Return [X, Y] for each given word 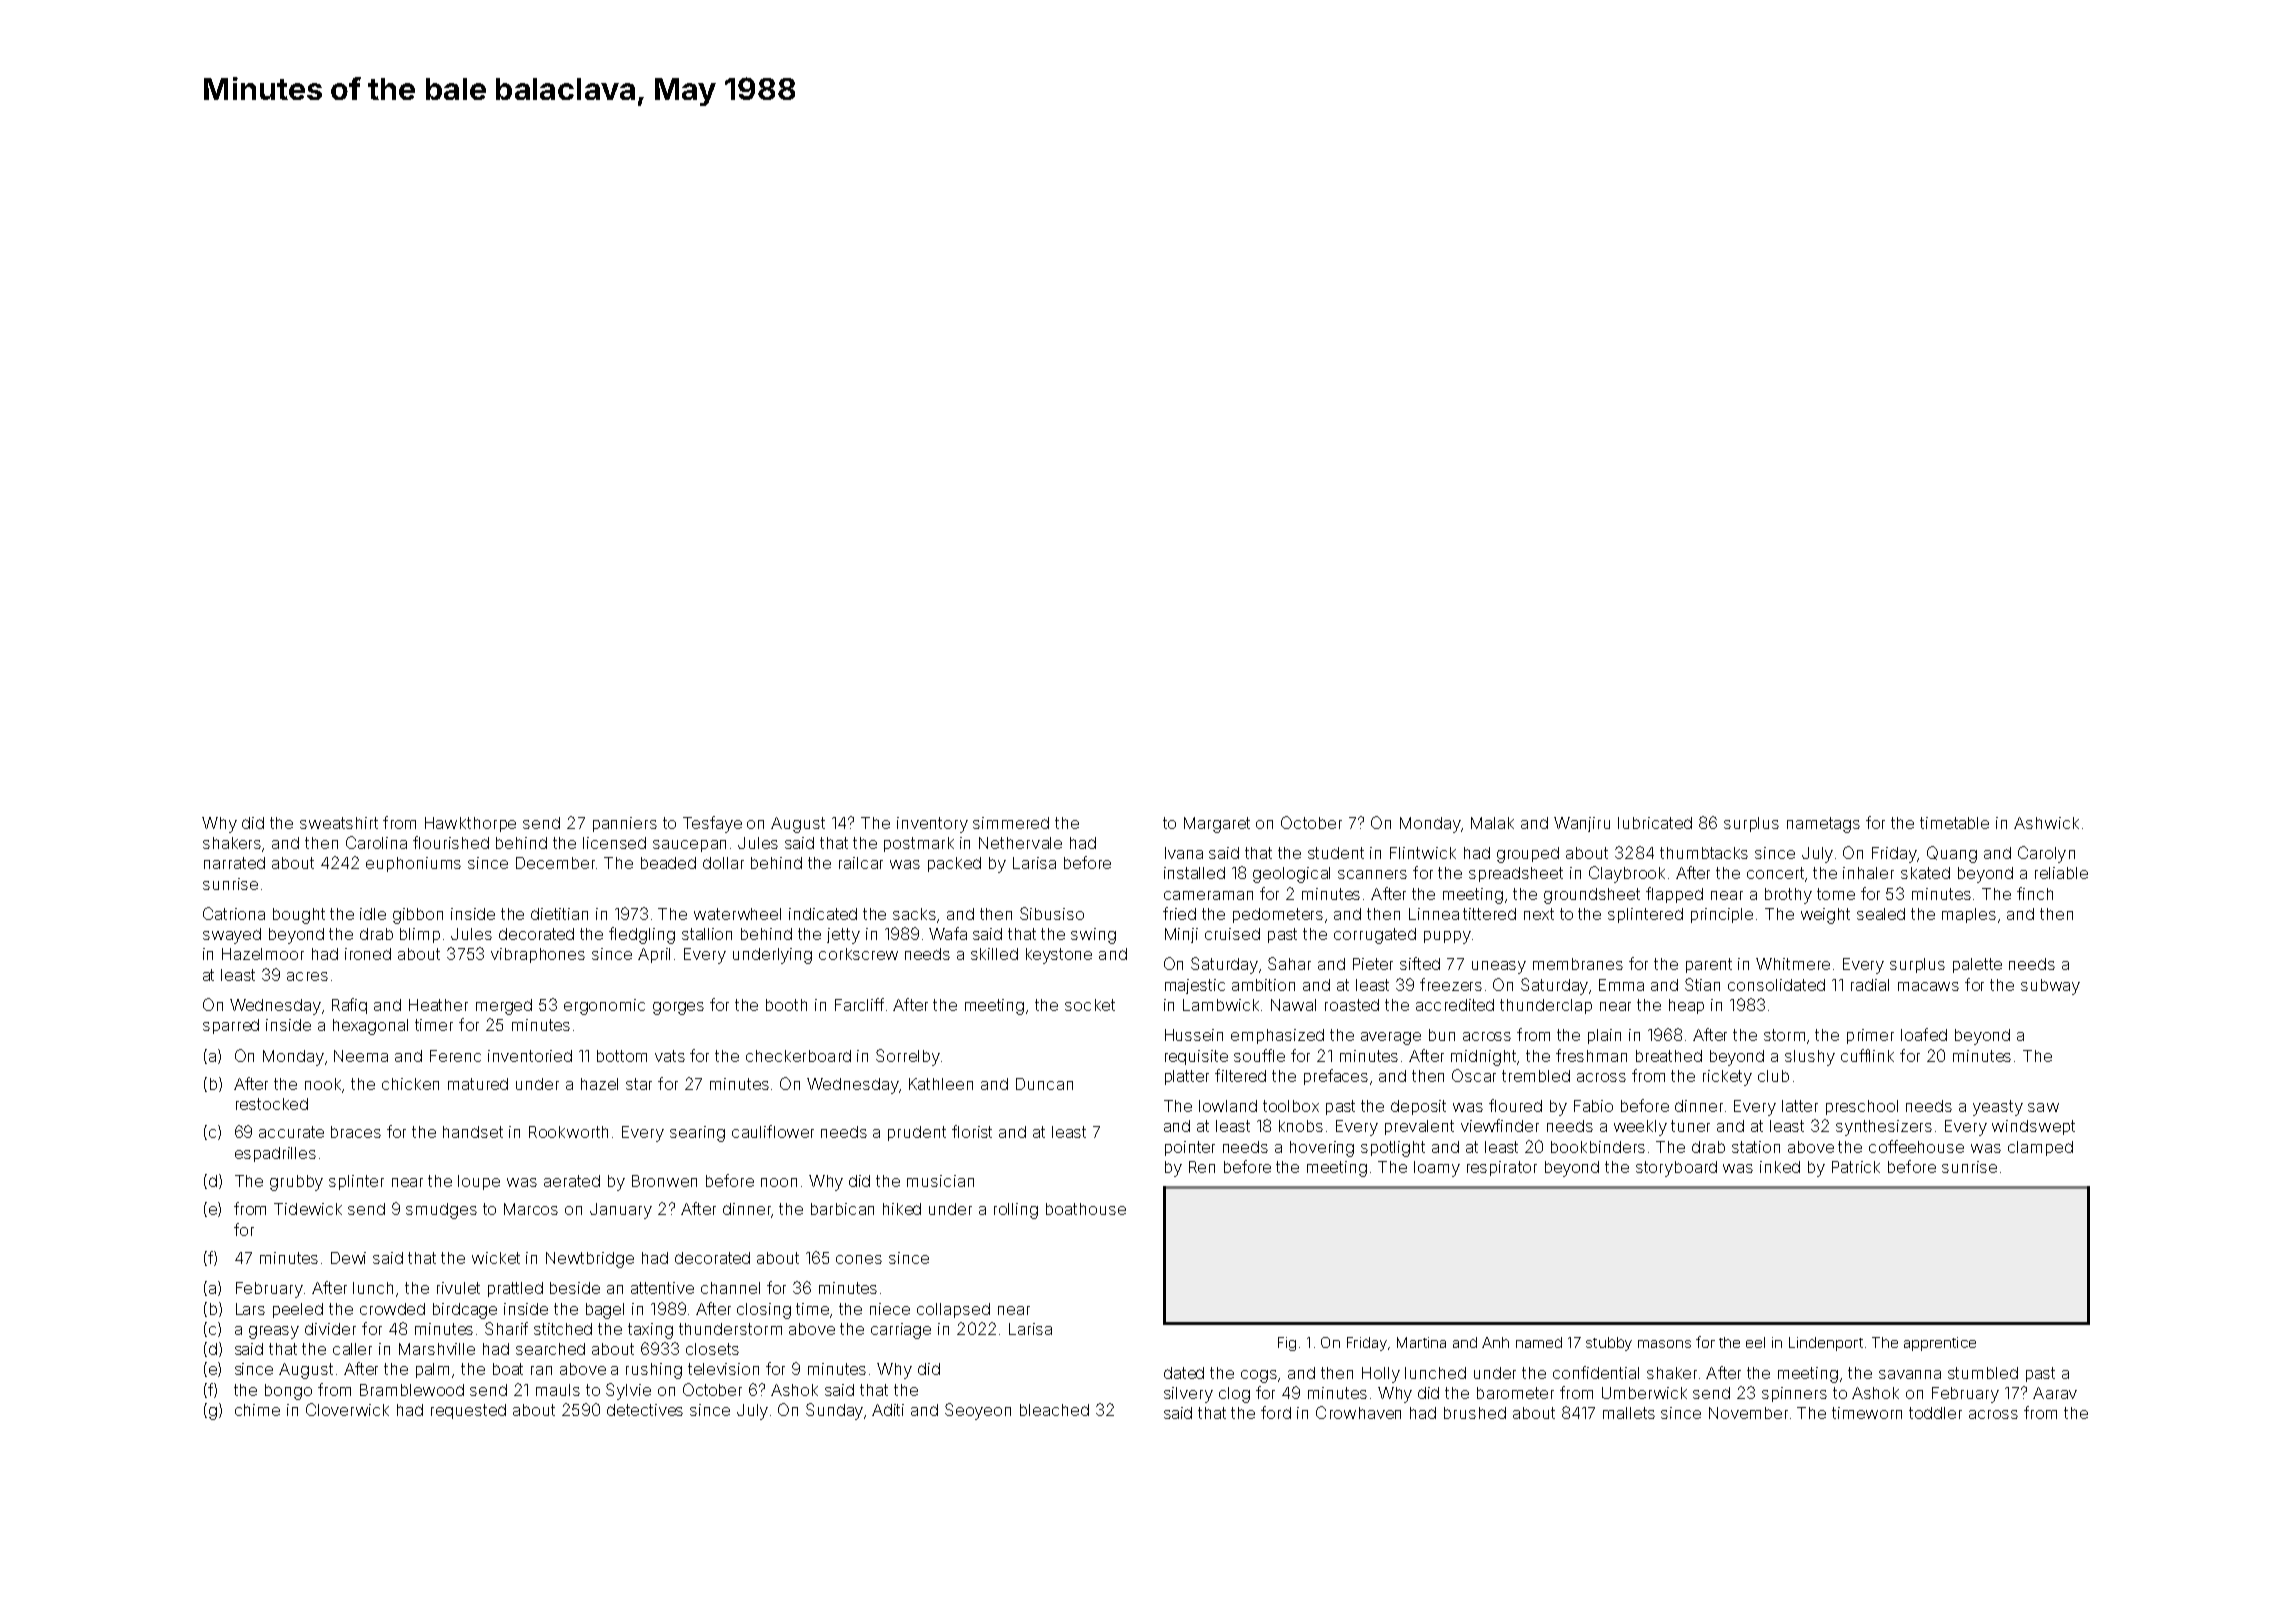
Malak [1492, 823]
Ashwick [2046, 823]
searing [697, 1134]
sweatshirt [339, 823]
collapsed [953, 1310]
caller [352, 1349]
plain [1604, 1036]
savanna [1910, 1374]
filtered [1240, 1075]
